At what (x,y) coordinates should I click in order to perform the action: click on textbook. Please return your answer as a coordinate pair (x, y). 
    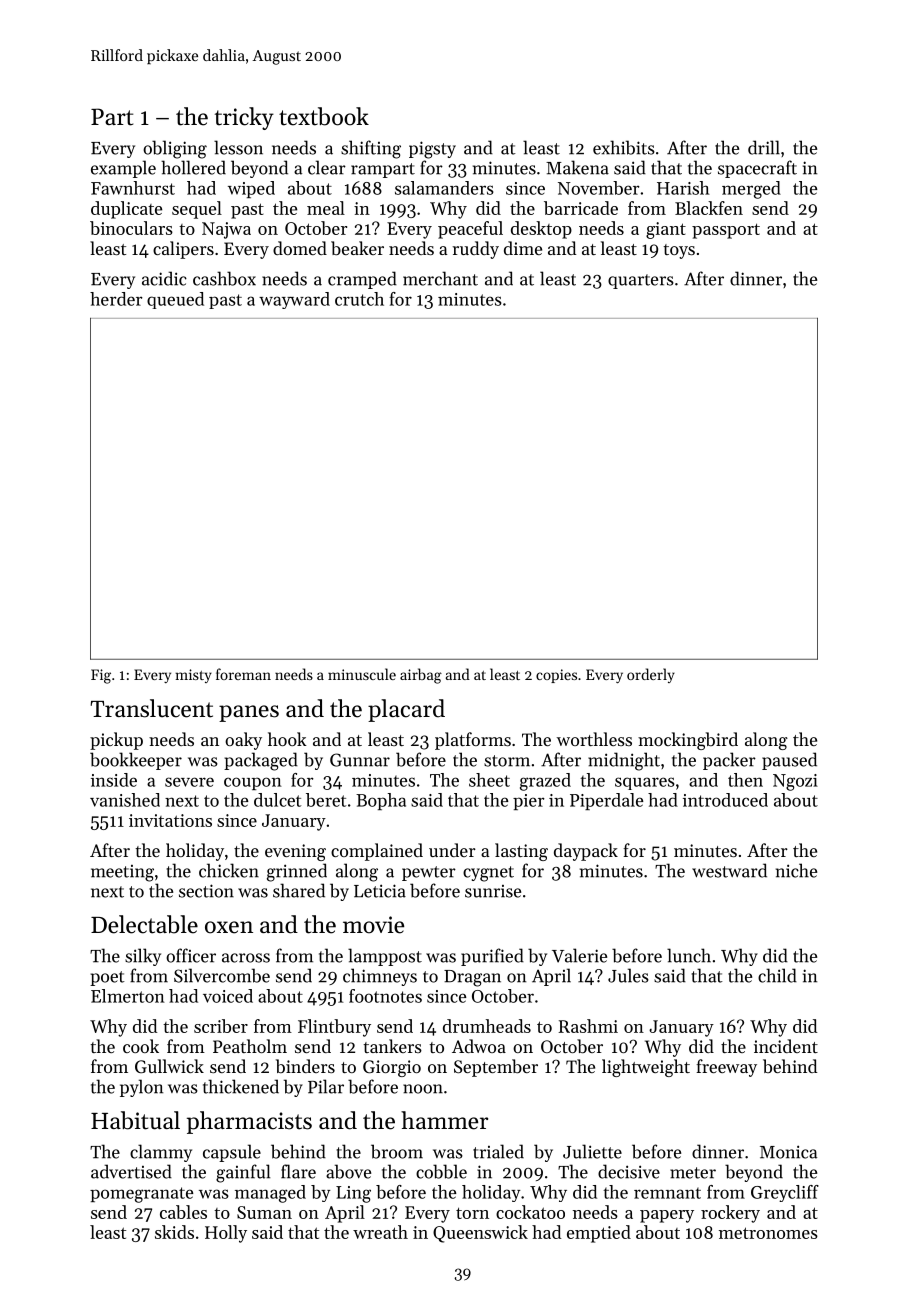
    Looking at the image, I should click on (324, 116).
